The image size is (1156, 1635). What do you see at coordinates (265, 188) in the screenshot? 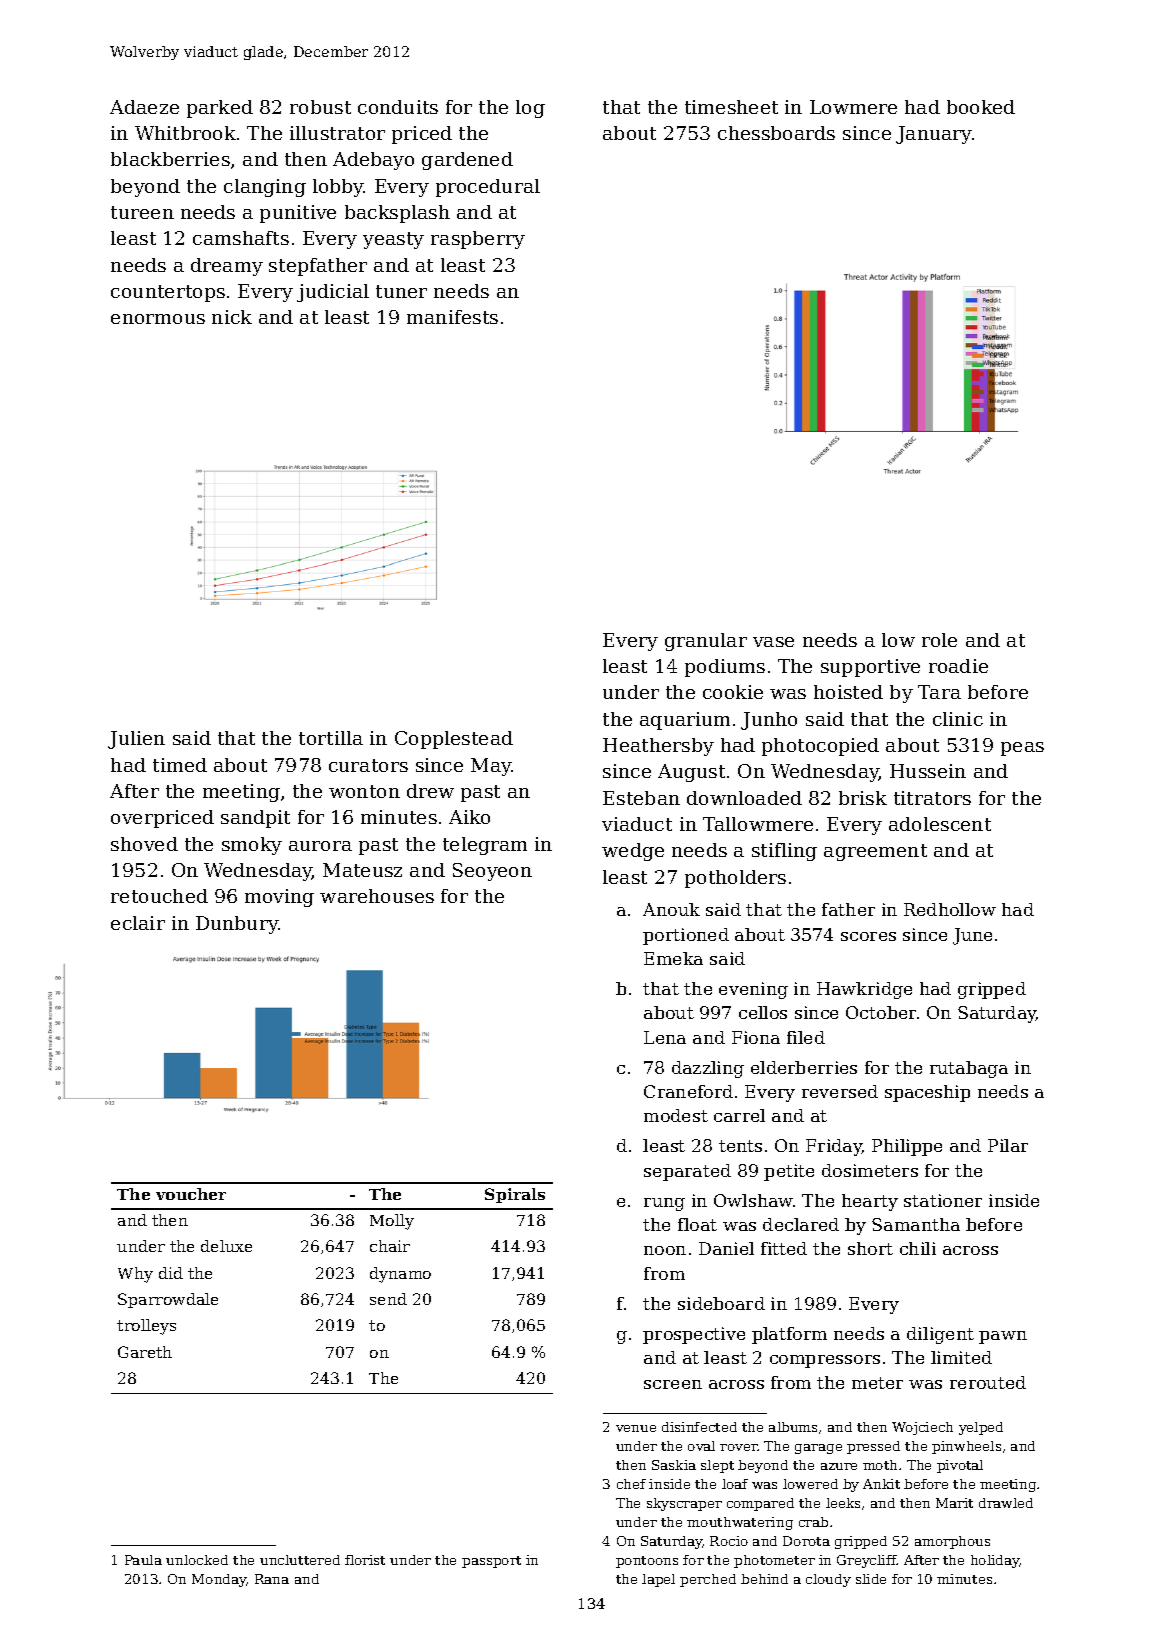
I see `clanging` at bounding box center [265, 188].
